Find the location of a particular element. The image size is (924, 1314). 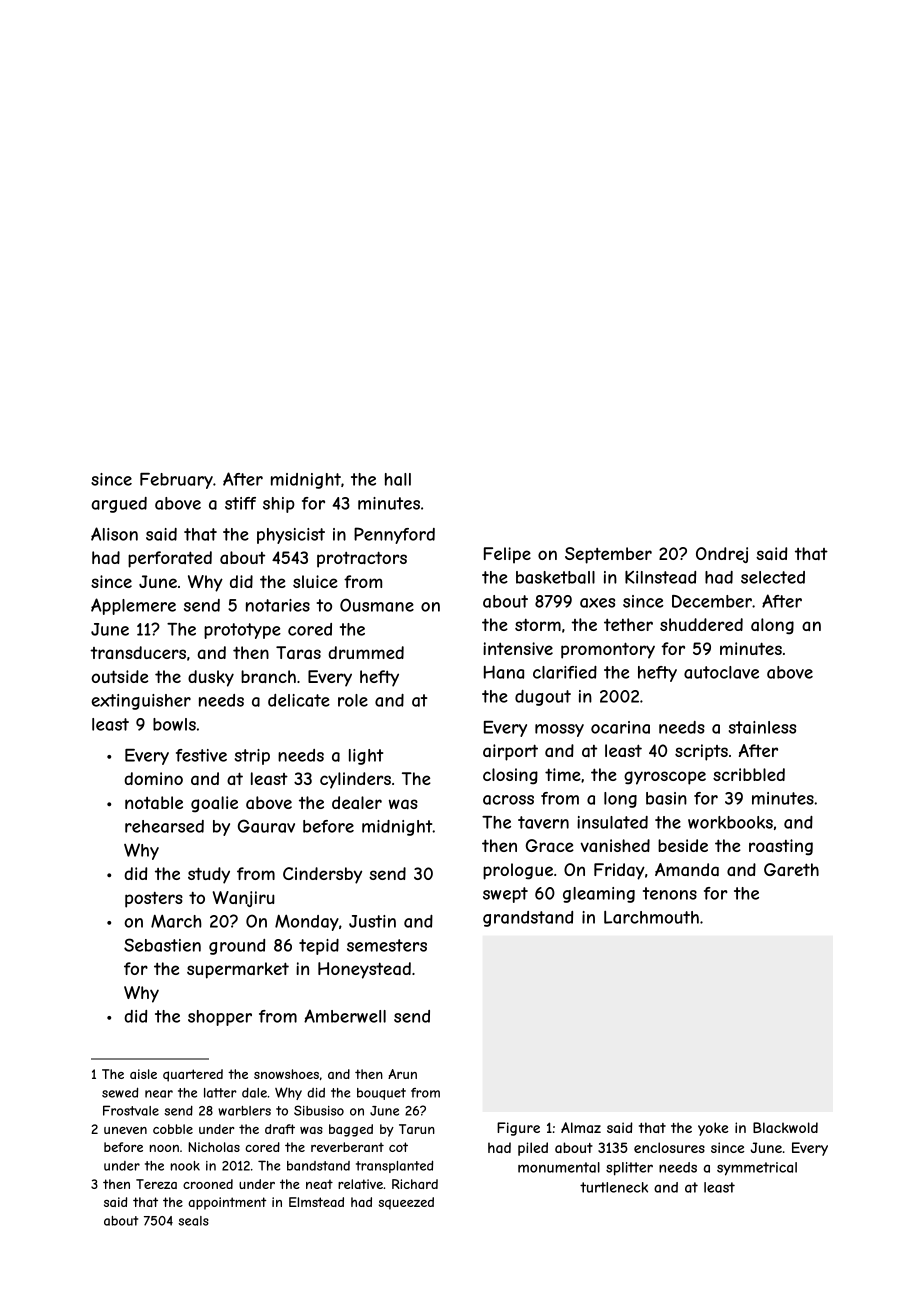

yoke is located at coordinates (713, 1129).
